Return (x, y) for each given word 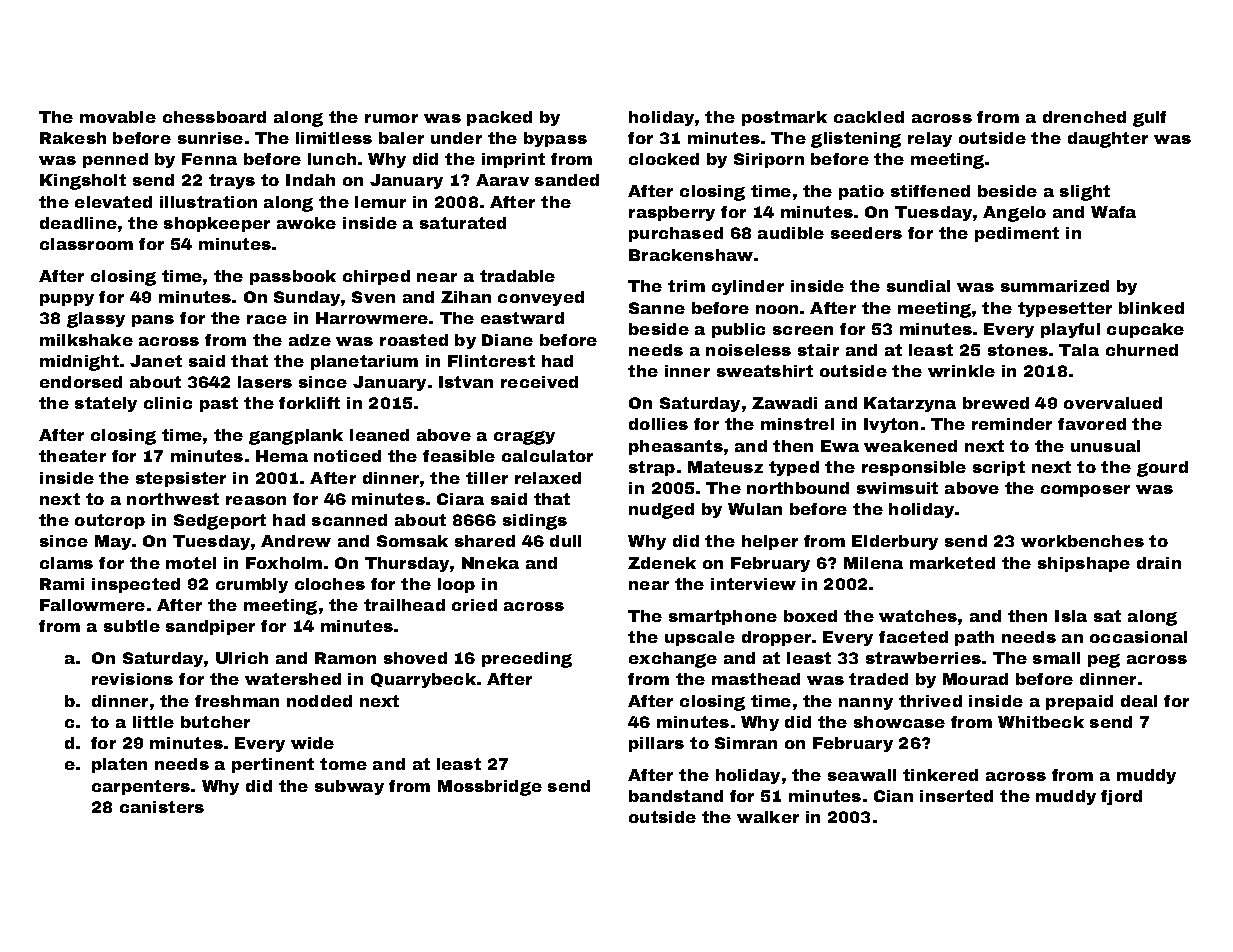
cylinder (748, 287)
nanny (866, 704)
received (539, 382)
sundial (918, 286)
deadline (78, 223)
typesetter (1065, 309)
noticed (347, 456)
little (153, 722)
